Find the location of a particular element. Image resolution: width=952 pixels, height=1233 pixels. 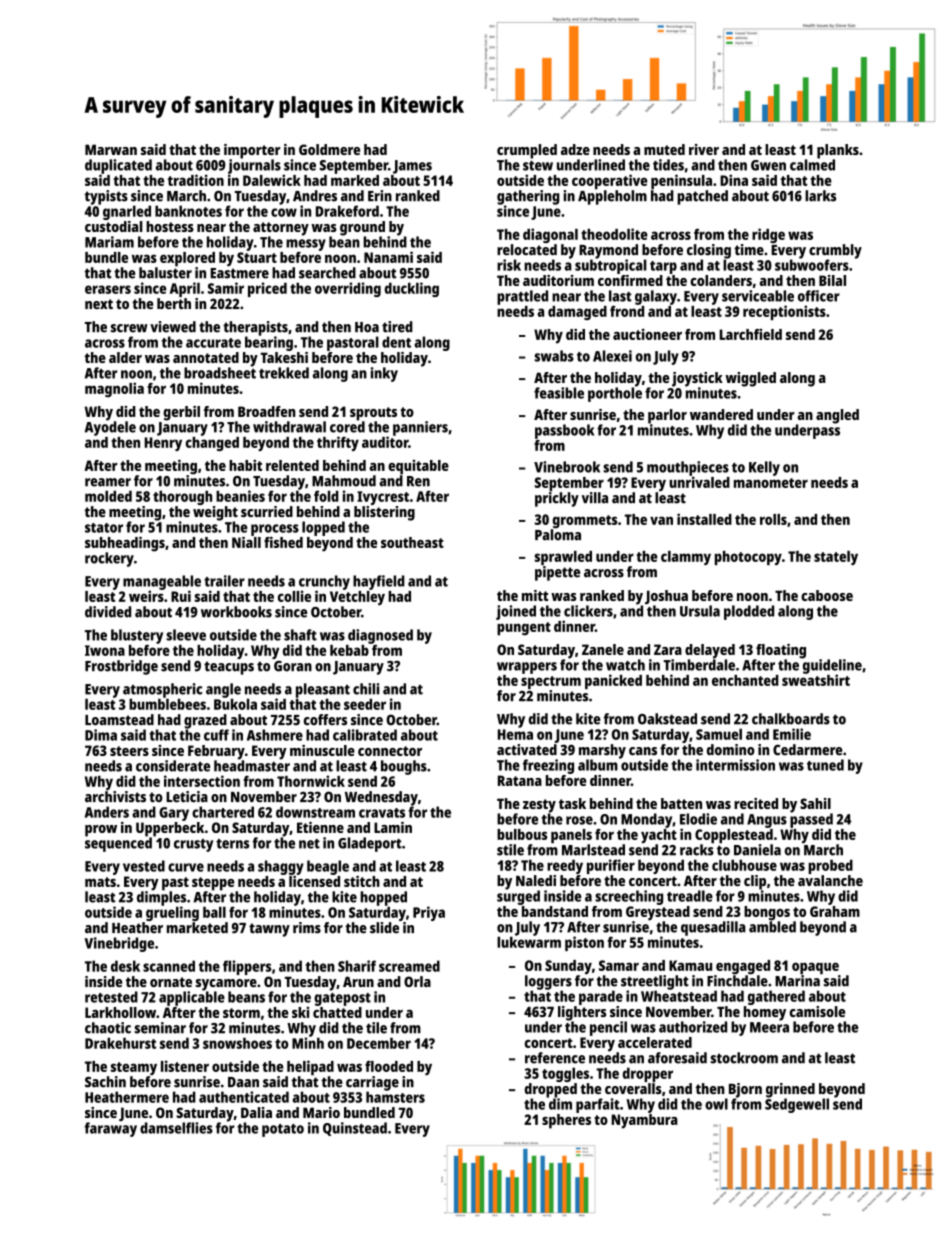

planks is located at coordinates (838, 151).
